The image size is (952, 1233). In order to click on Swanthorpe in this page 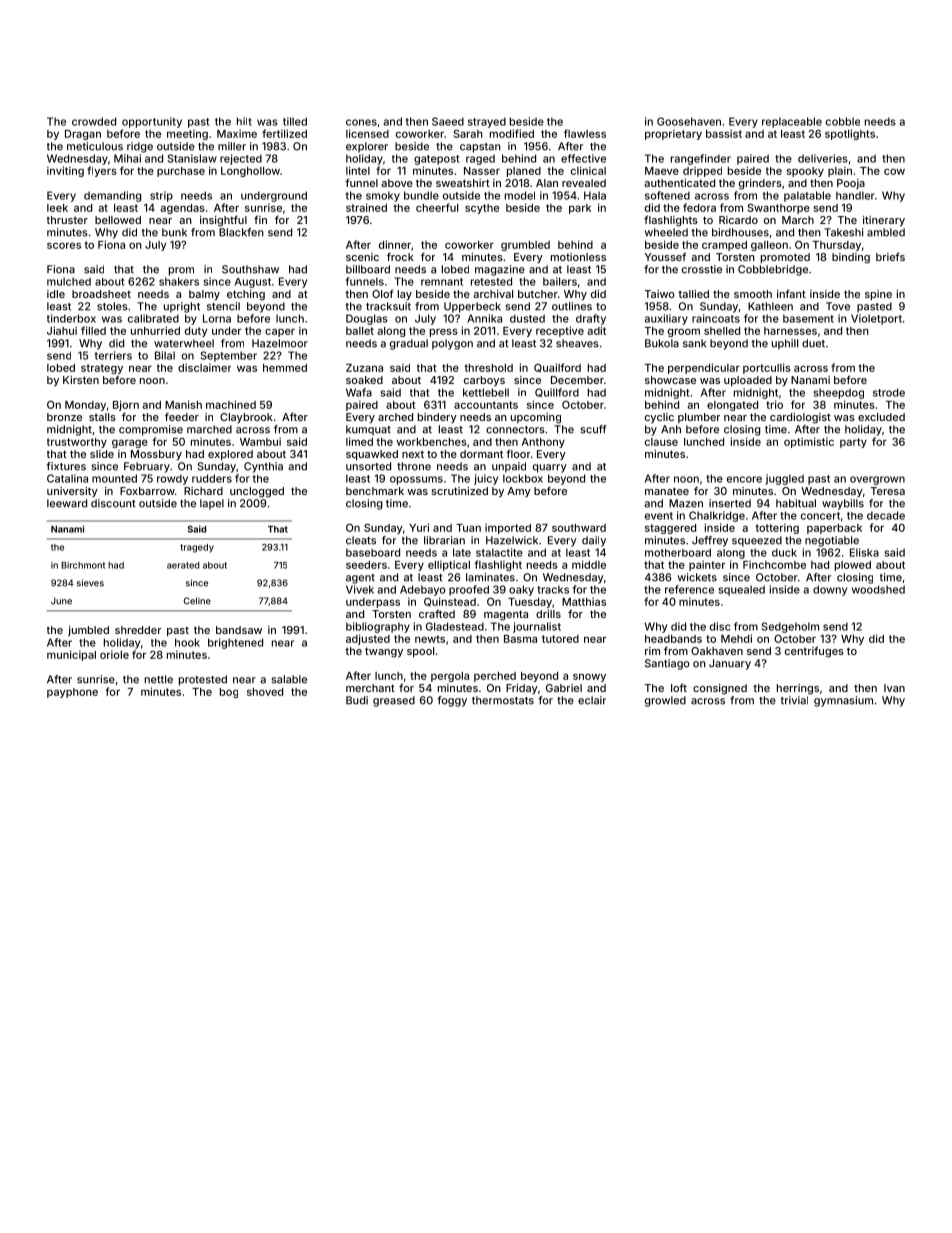, I will do `click(779, 208)`.
